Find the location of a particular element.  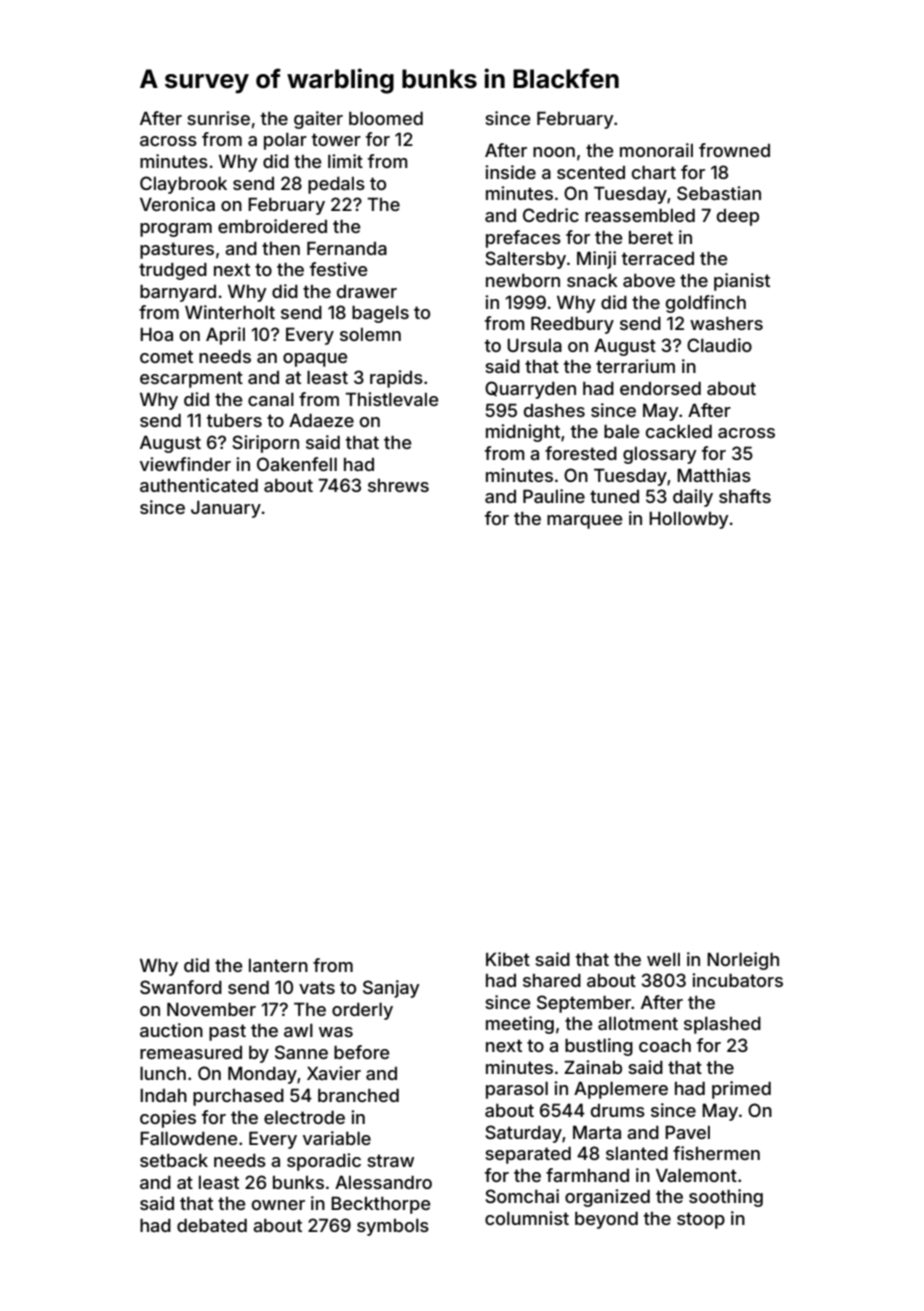

shared is located at coordinates (552, 980).
